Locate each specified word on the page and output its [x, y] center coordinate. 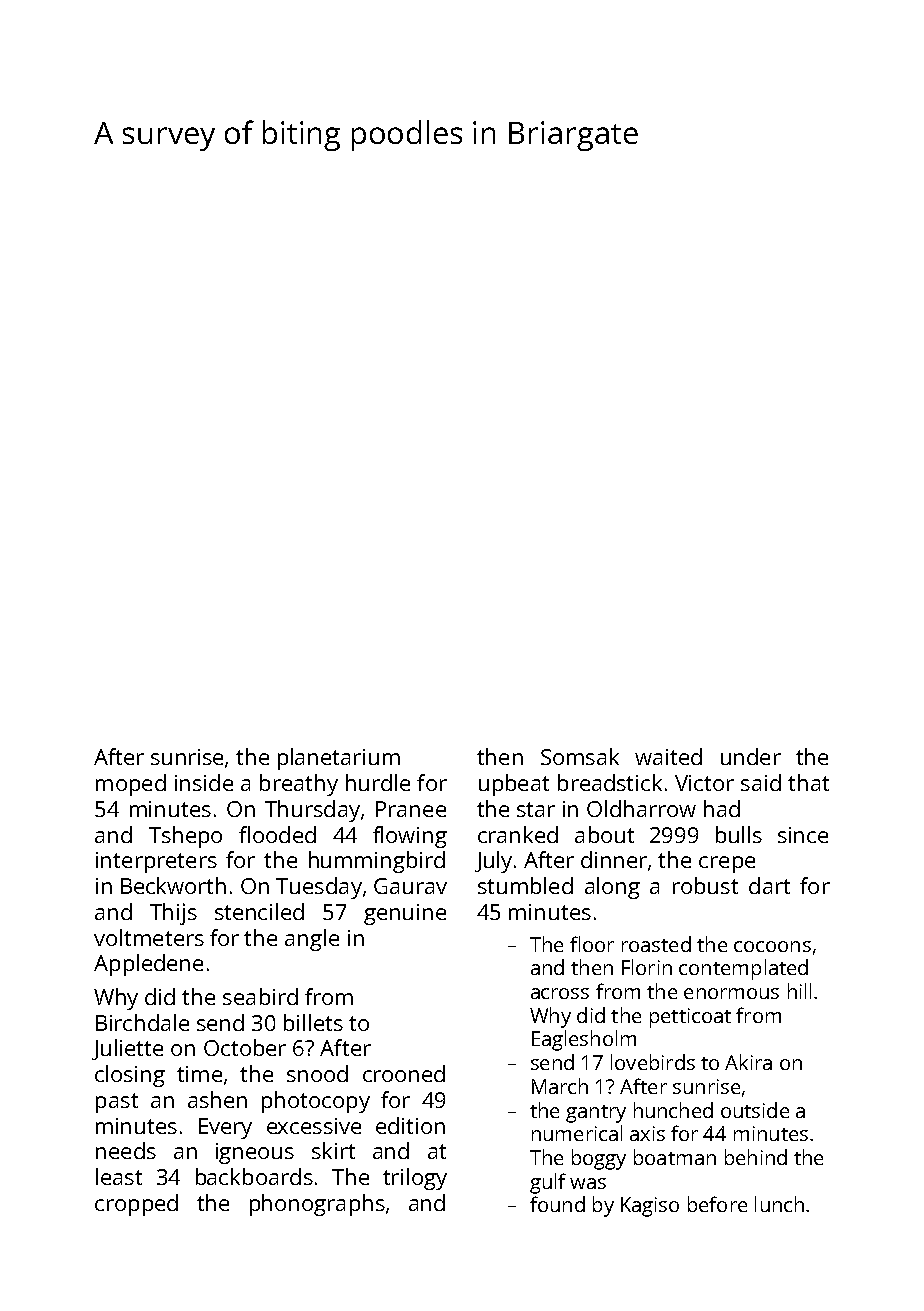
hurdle [378, 782]
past [117, 1103]
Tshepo [185, 837]
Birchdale [142, 1022]
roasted [656, 944]
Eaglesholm [584, 1040]
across [560, 993]
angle [312, 940]
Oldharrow [641, 808]
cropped [136, 1205]
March [560, 1086]
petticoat [690, 1018]
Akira [748, 1062]
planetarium [339, 759]
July [493, 862]
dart [769, 885]
